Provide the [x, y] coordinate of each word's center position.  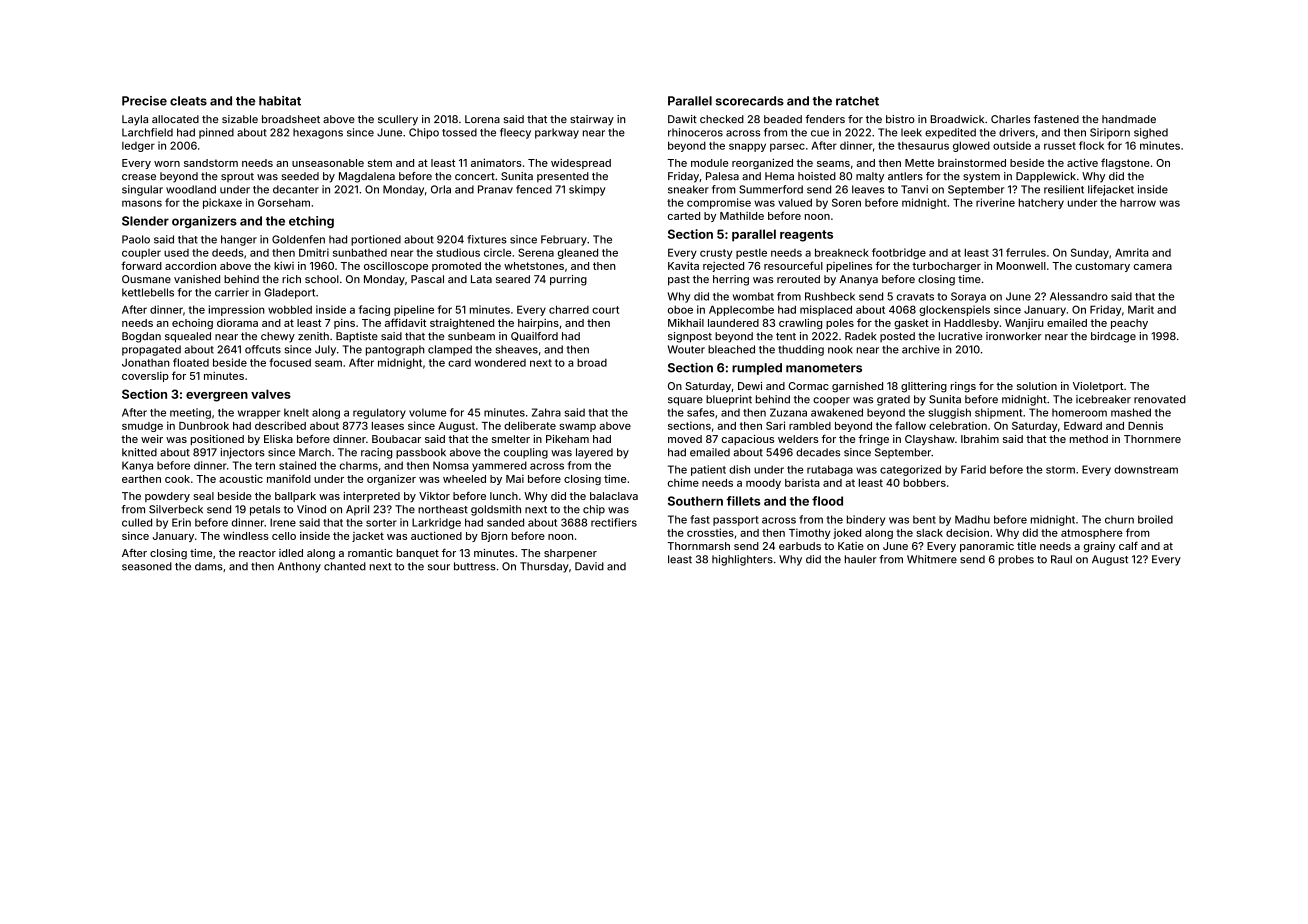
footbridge [899, 253]
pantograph [395, 350]
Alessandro [1079, 296]
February [564, 240]
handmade [1129, 119]
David [589, 566]
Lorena [482, 119]
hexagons [318, 133]
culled [137, 522]
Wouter [686, 349]
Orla [441, 189]
